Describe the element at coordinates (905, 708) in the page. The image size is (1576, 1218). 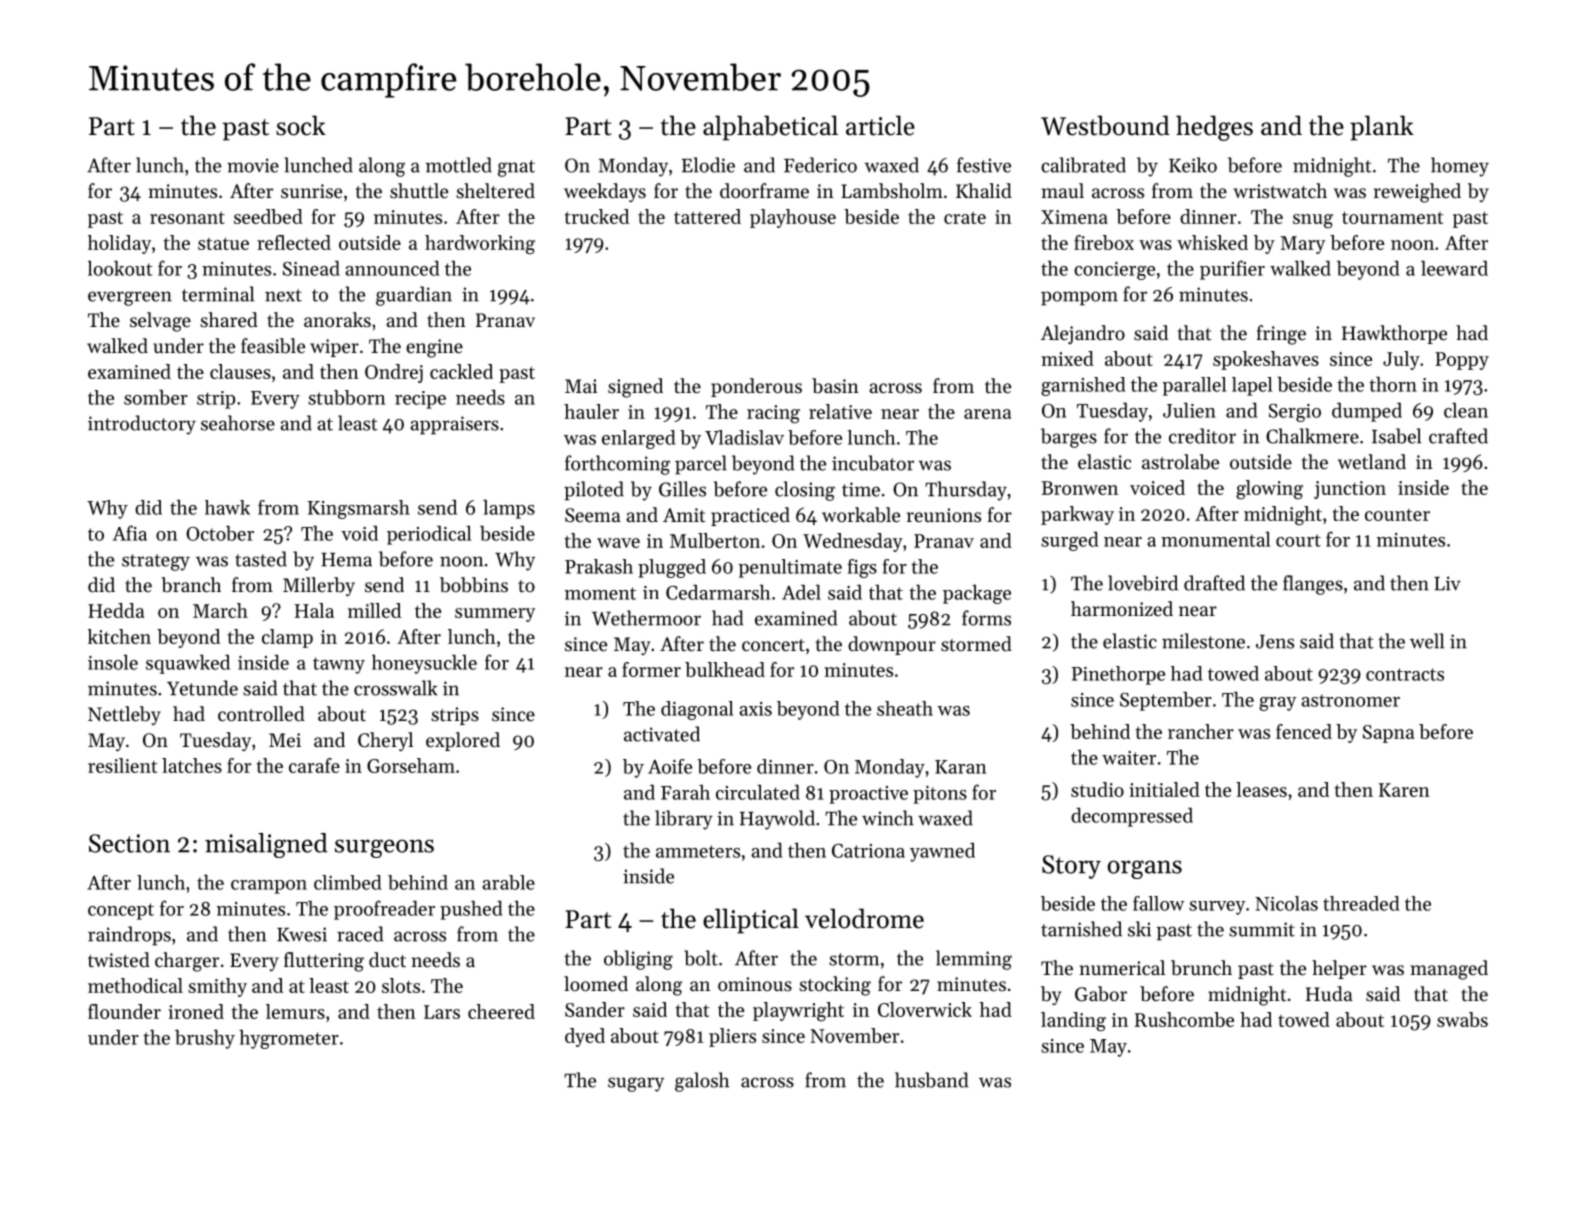
I see `sheath` at that location.
